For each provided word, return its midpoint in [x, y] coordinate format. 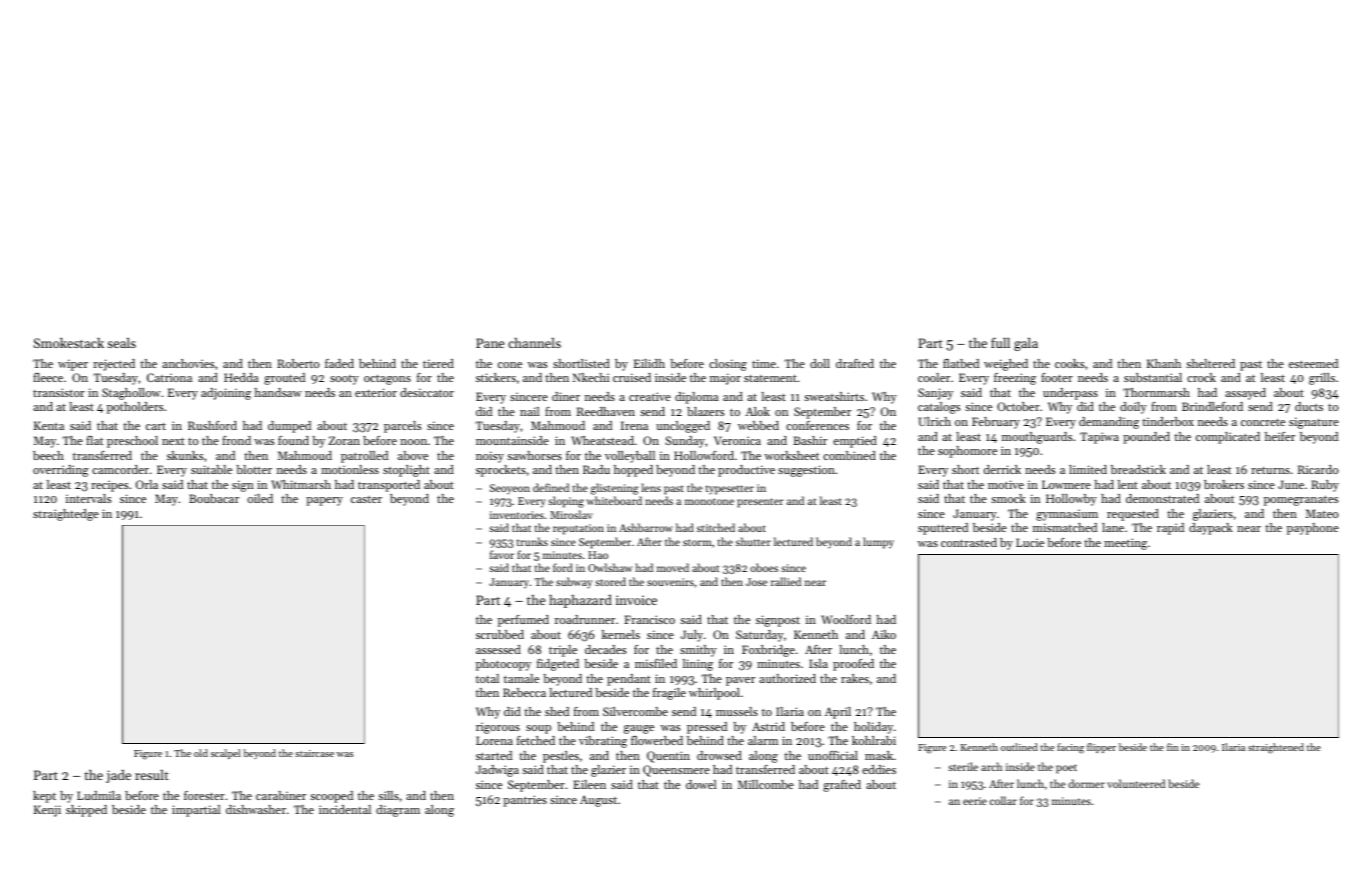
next [173, 441]
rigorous [498, 728]
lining [698, 665]
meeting [1125, 544]
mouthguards [1037, 438]
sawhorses [534, 455]
